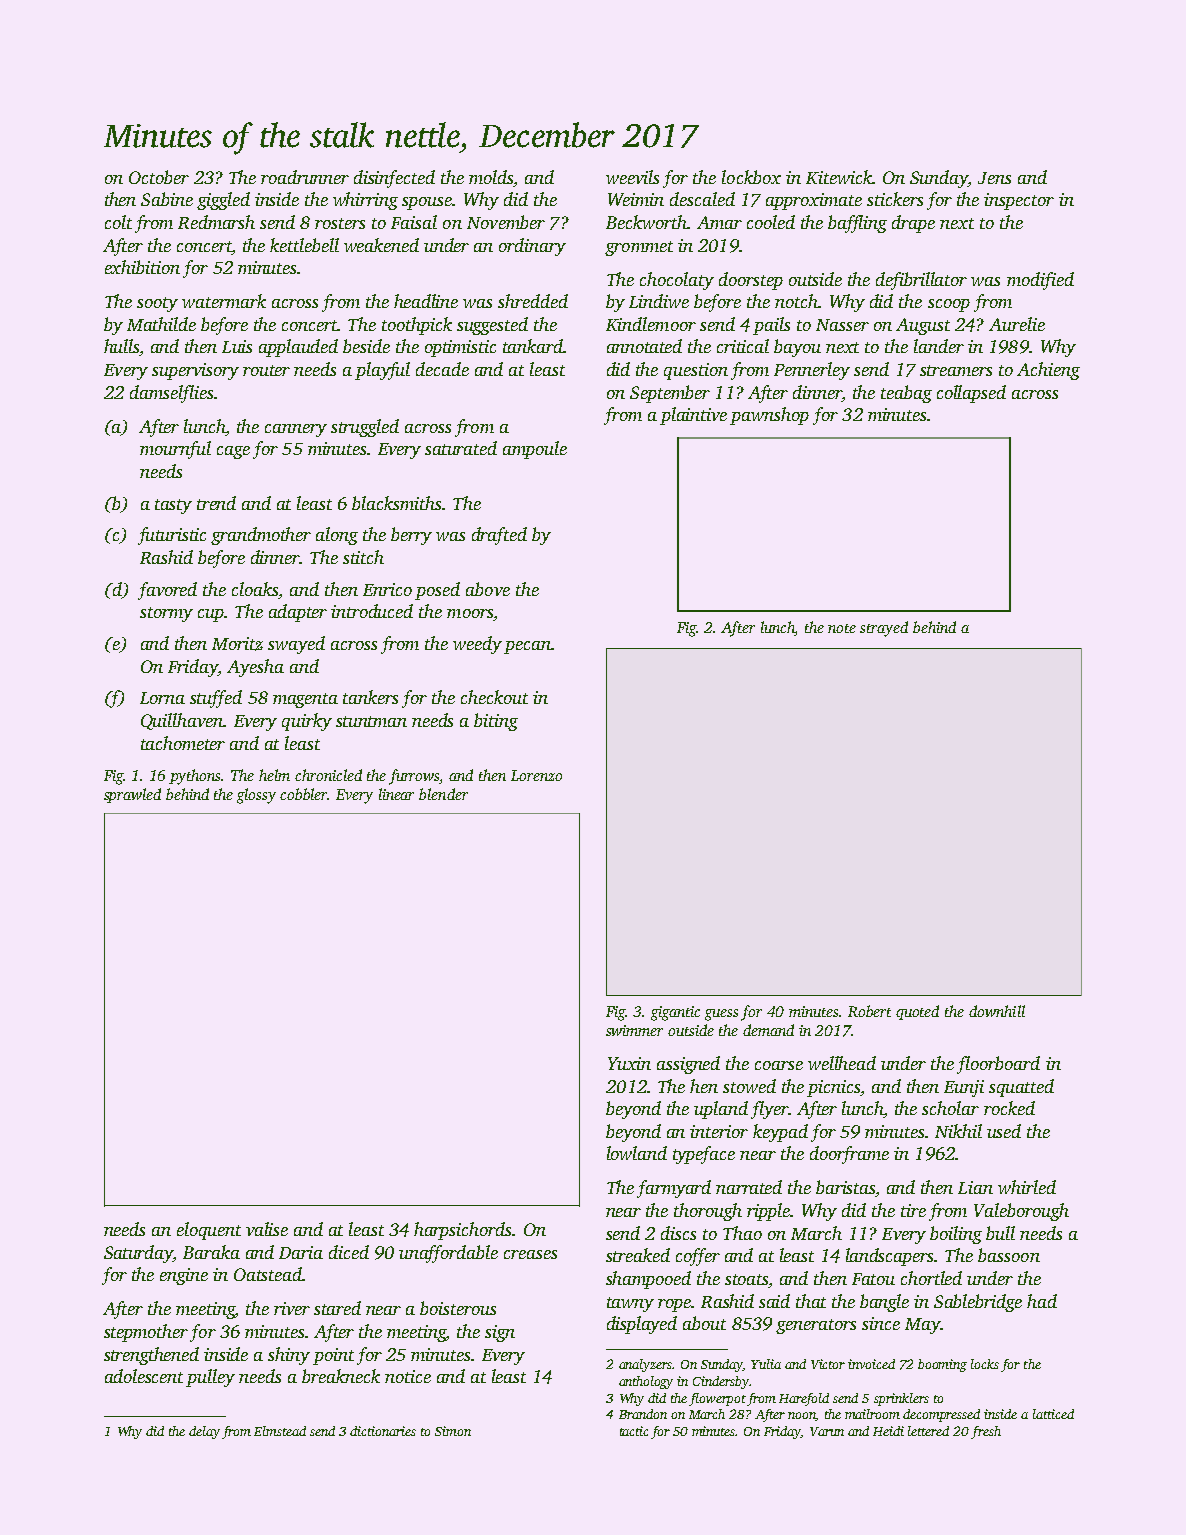 This image has height=1535, width=1186. What do you see at coordinates (643, 1414) in the image?
I see `Brandon` at bounding box center [643, 1414].
